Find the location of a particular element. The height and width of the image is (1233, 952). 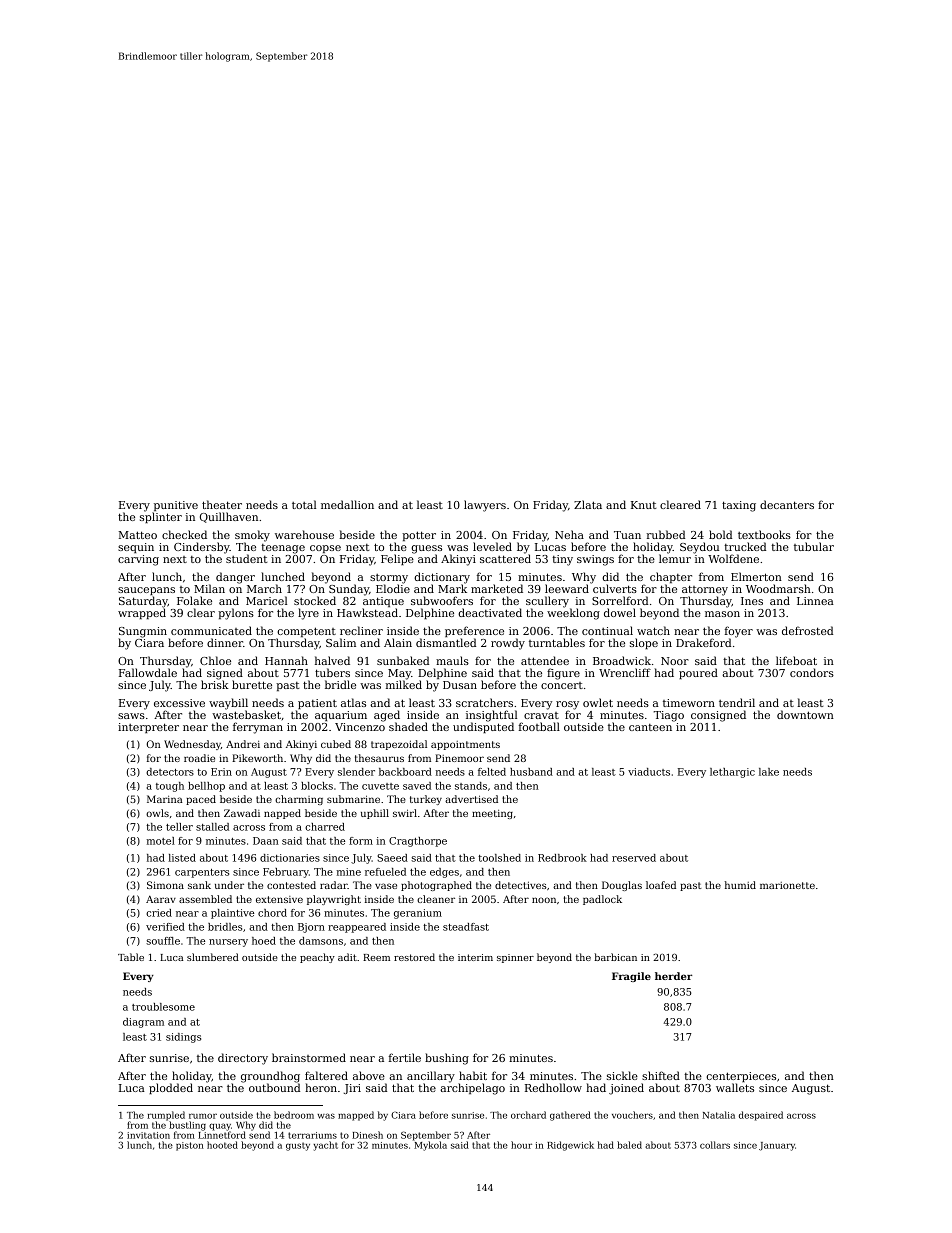

timeworn is located at coordinates (689, 703).
